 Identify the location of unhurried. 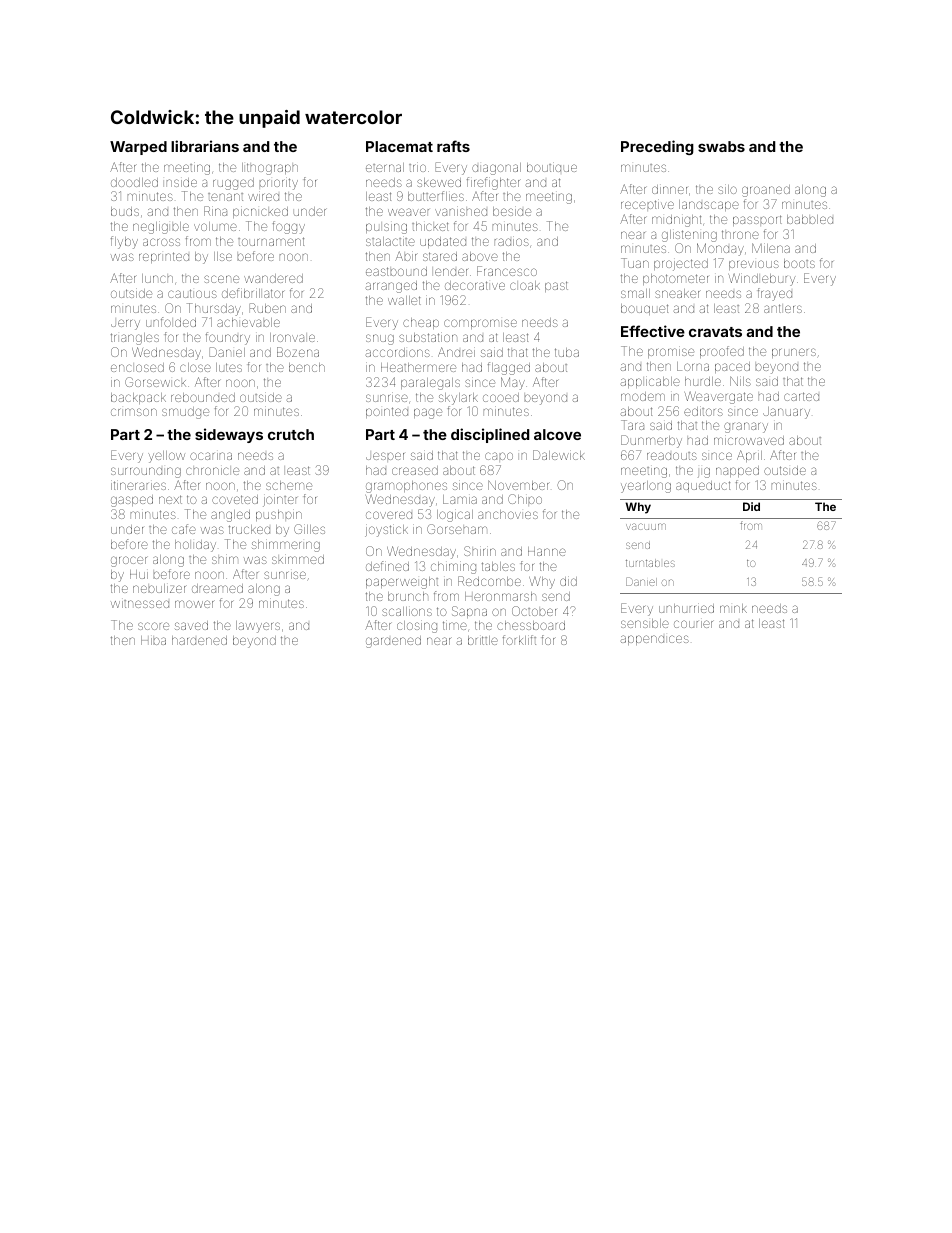
(686, 608).
